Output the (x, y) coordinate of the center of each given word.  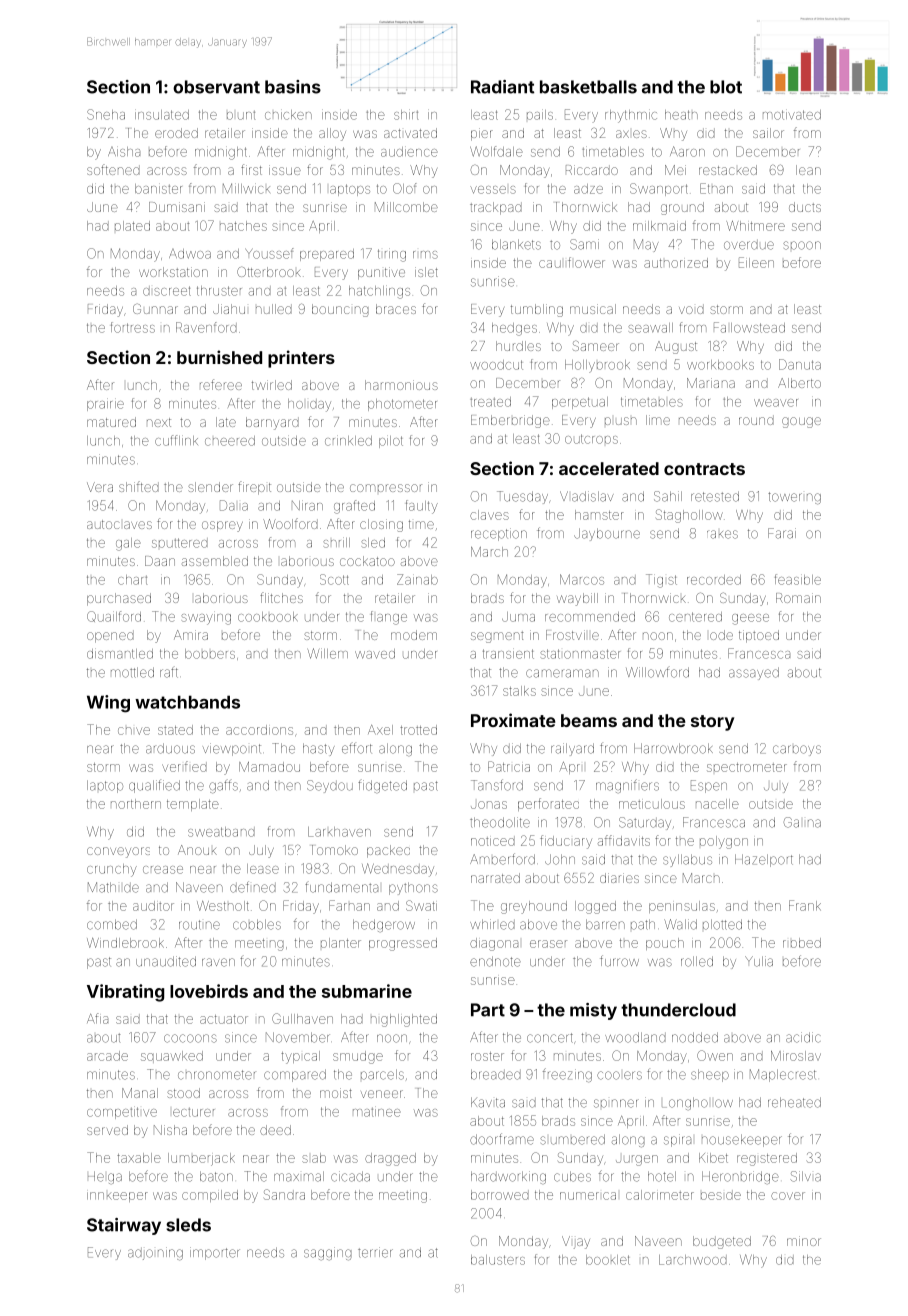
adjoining (155, 1253)
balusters (498, 1260)
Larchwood (693, 1260)
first (251, 169)
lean (808, 170)
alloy (332, 134)
